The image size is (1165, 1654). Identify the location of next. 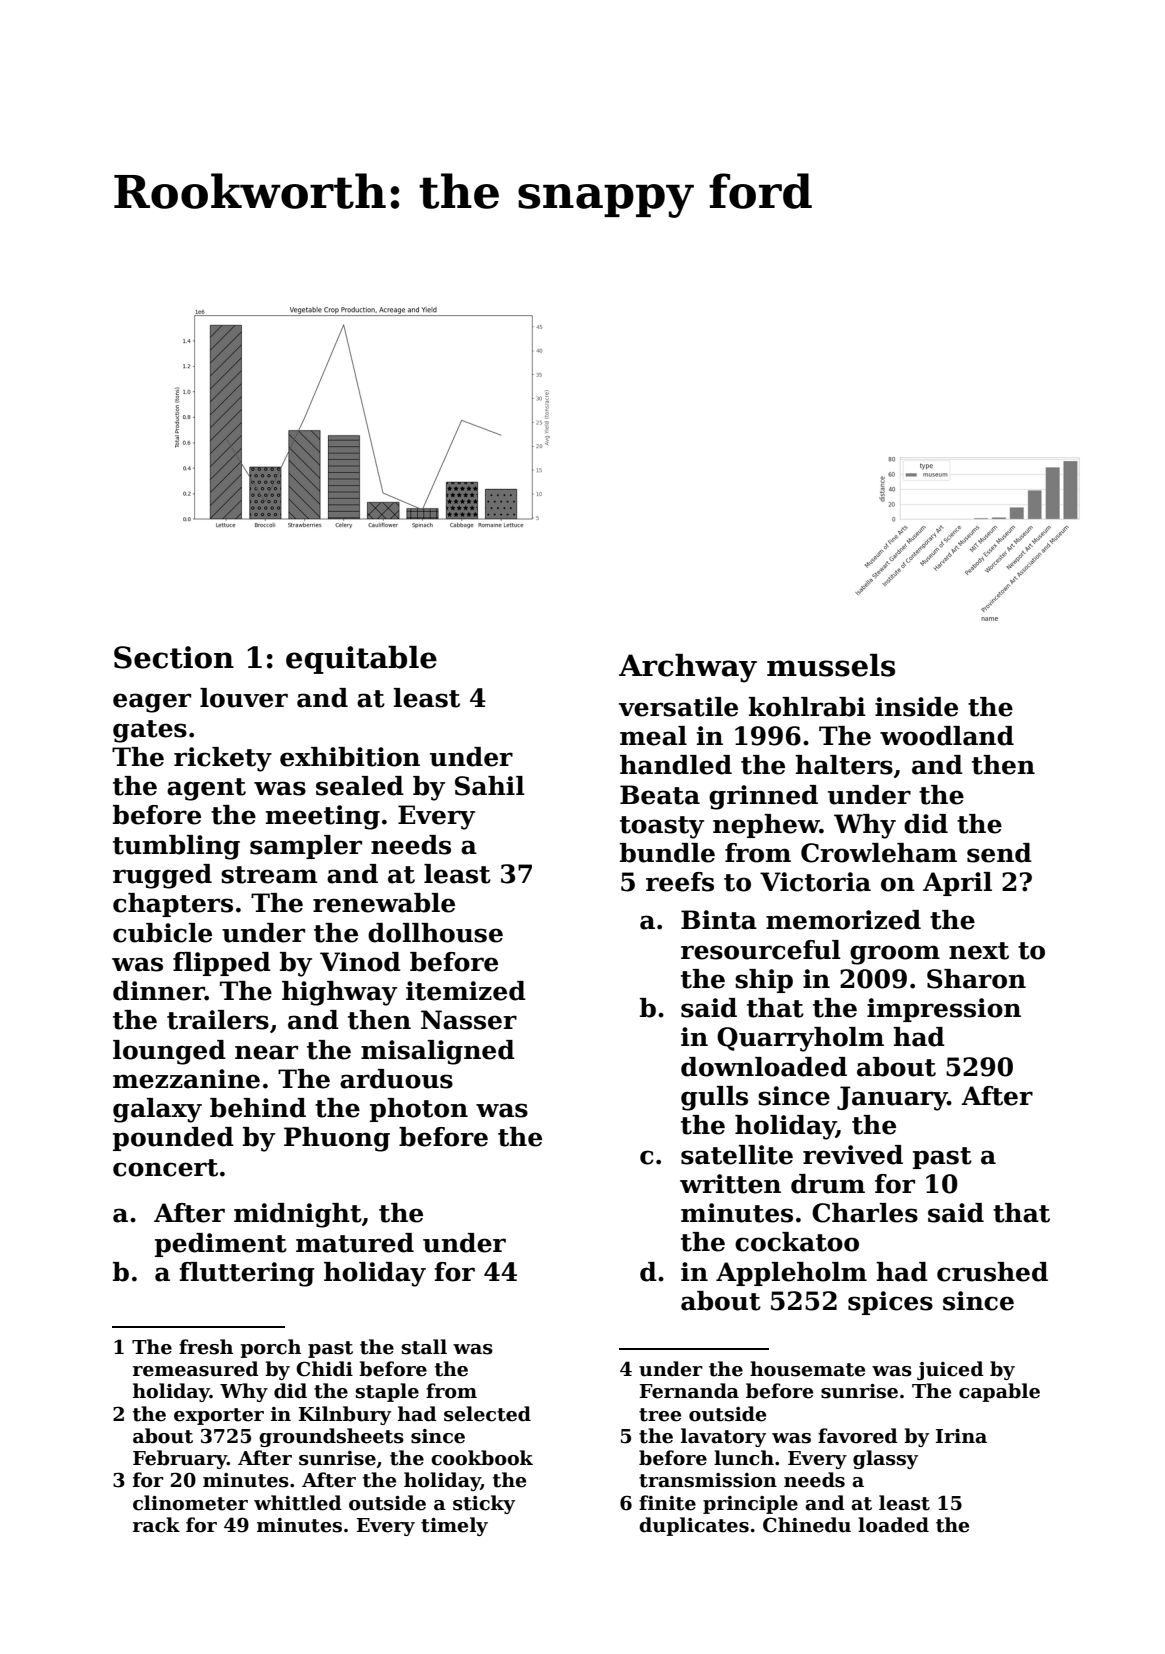
(979, 951).
